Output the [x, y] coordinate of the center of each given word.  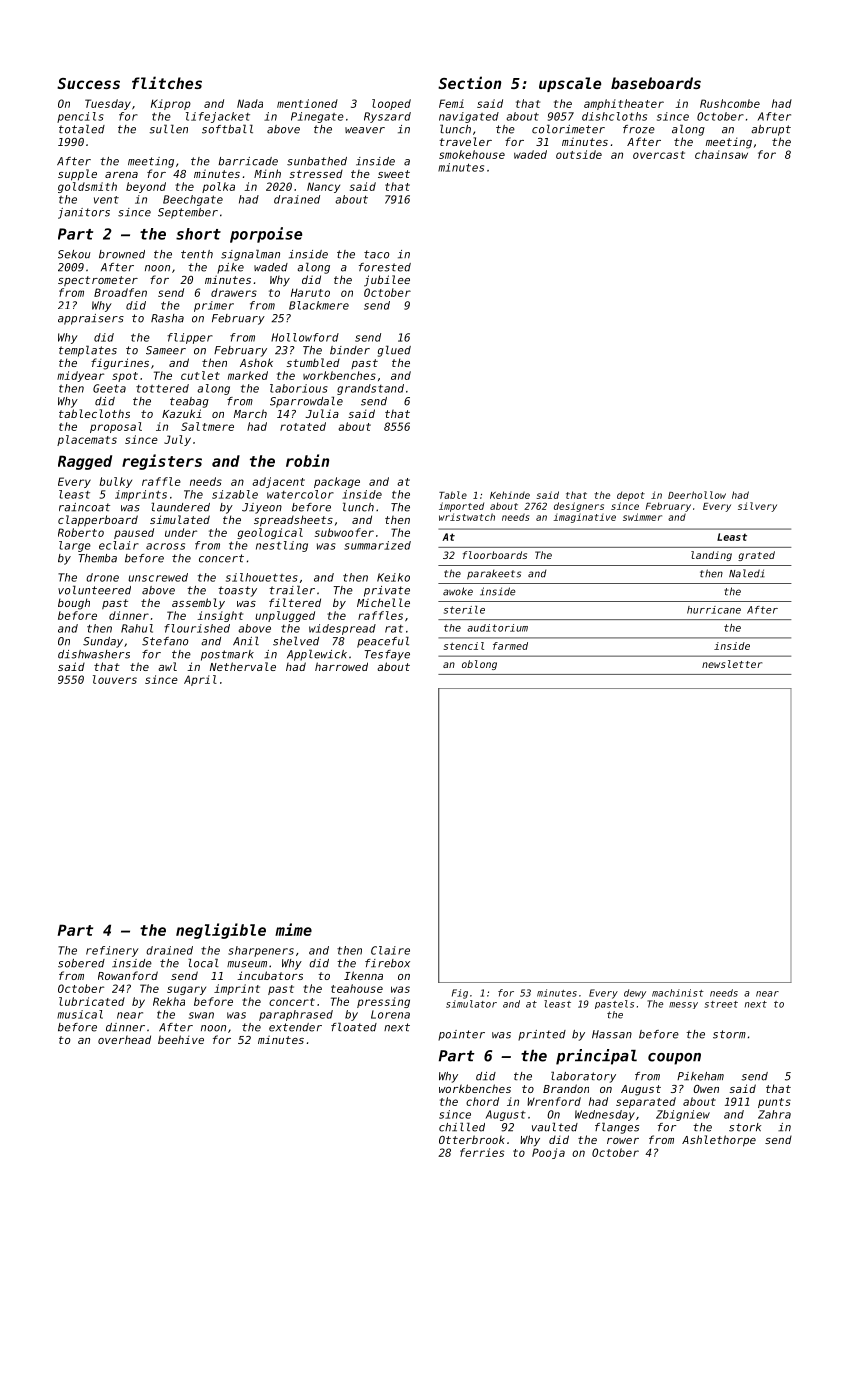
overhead [124, 1039]
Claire [390, 950]
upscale [570, 84]
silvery [757, 507]
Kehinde [510, 495]
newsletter [732, 664]
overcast [659, 155]
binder [350, 350]
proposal [116, 427]
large [75, 546]
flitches [167, 82]
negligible [221, 931]
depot [631, 496]
